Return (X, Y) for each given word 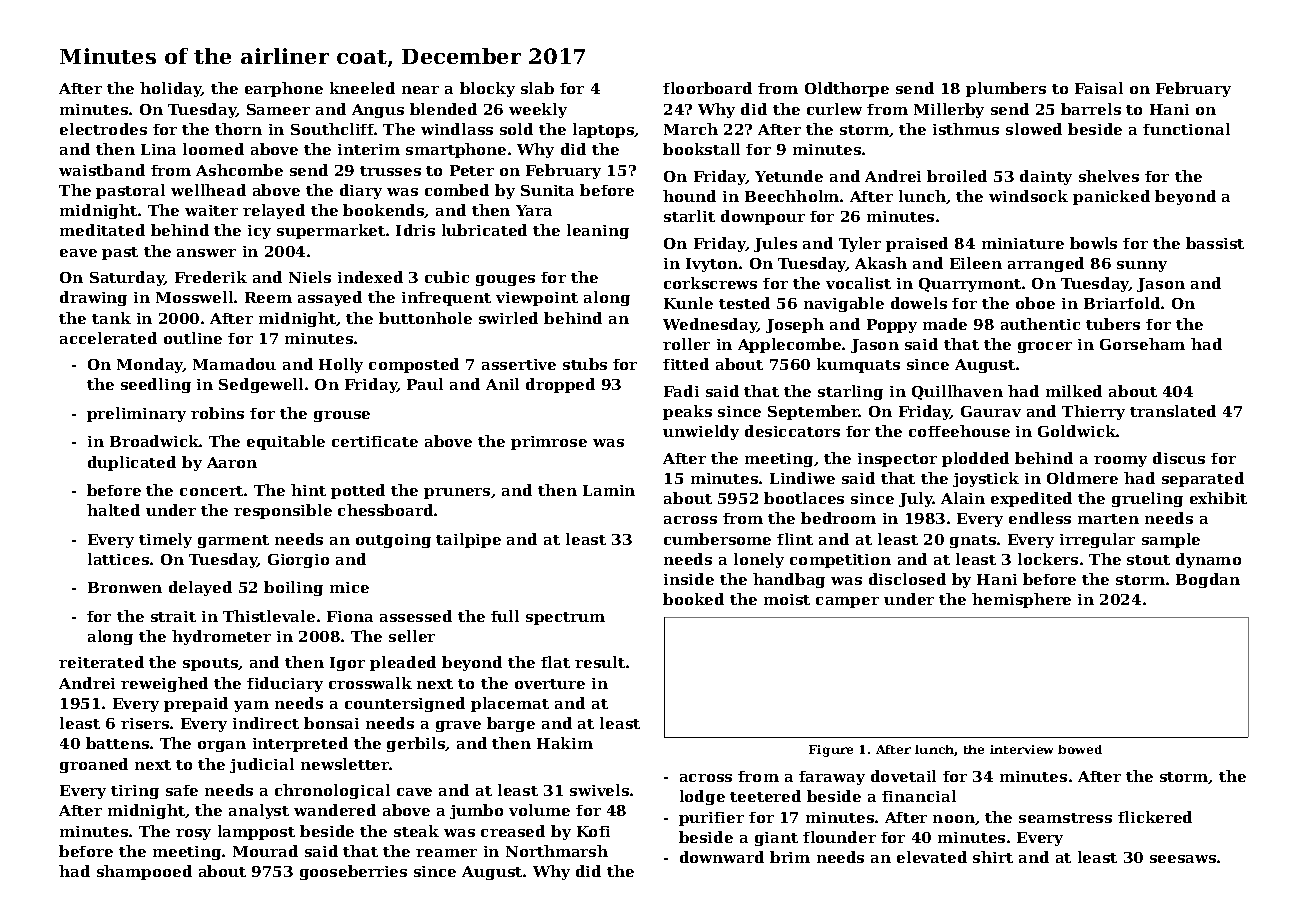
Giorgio (298, 561)
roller (686, 344)
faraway (832, 778)
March (691, 129)
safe (182, 790)
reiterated (101, 662)
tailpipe (468, 540)
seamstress (1065, 818)
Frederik (211, 277)
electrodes (103, 129)
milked (1074, 391)
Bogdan (1208, 580)
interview (1021, 749)
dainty (1046, 177)
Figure (831, 751)
